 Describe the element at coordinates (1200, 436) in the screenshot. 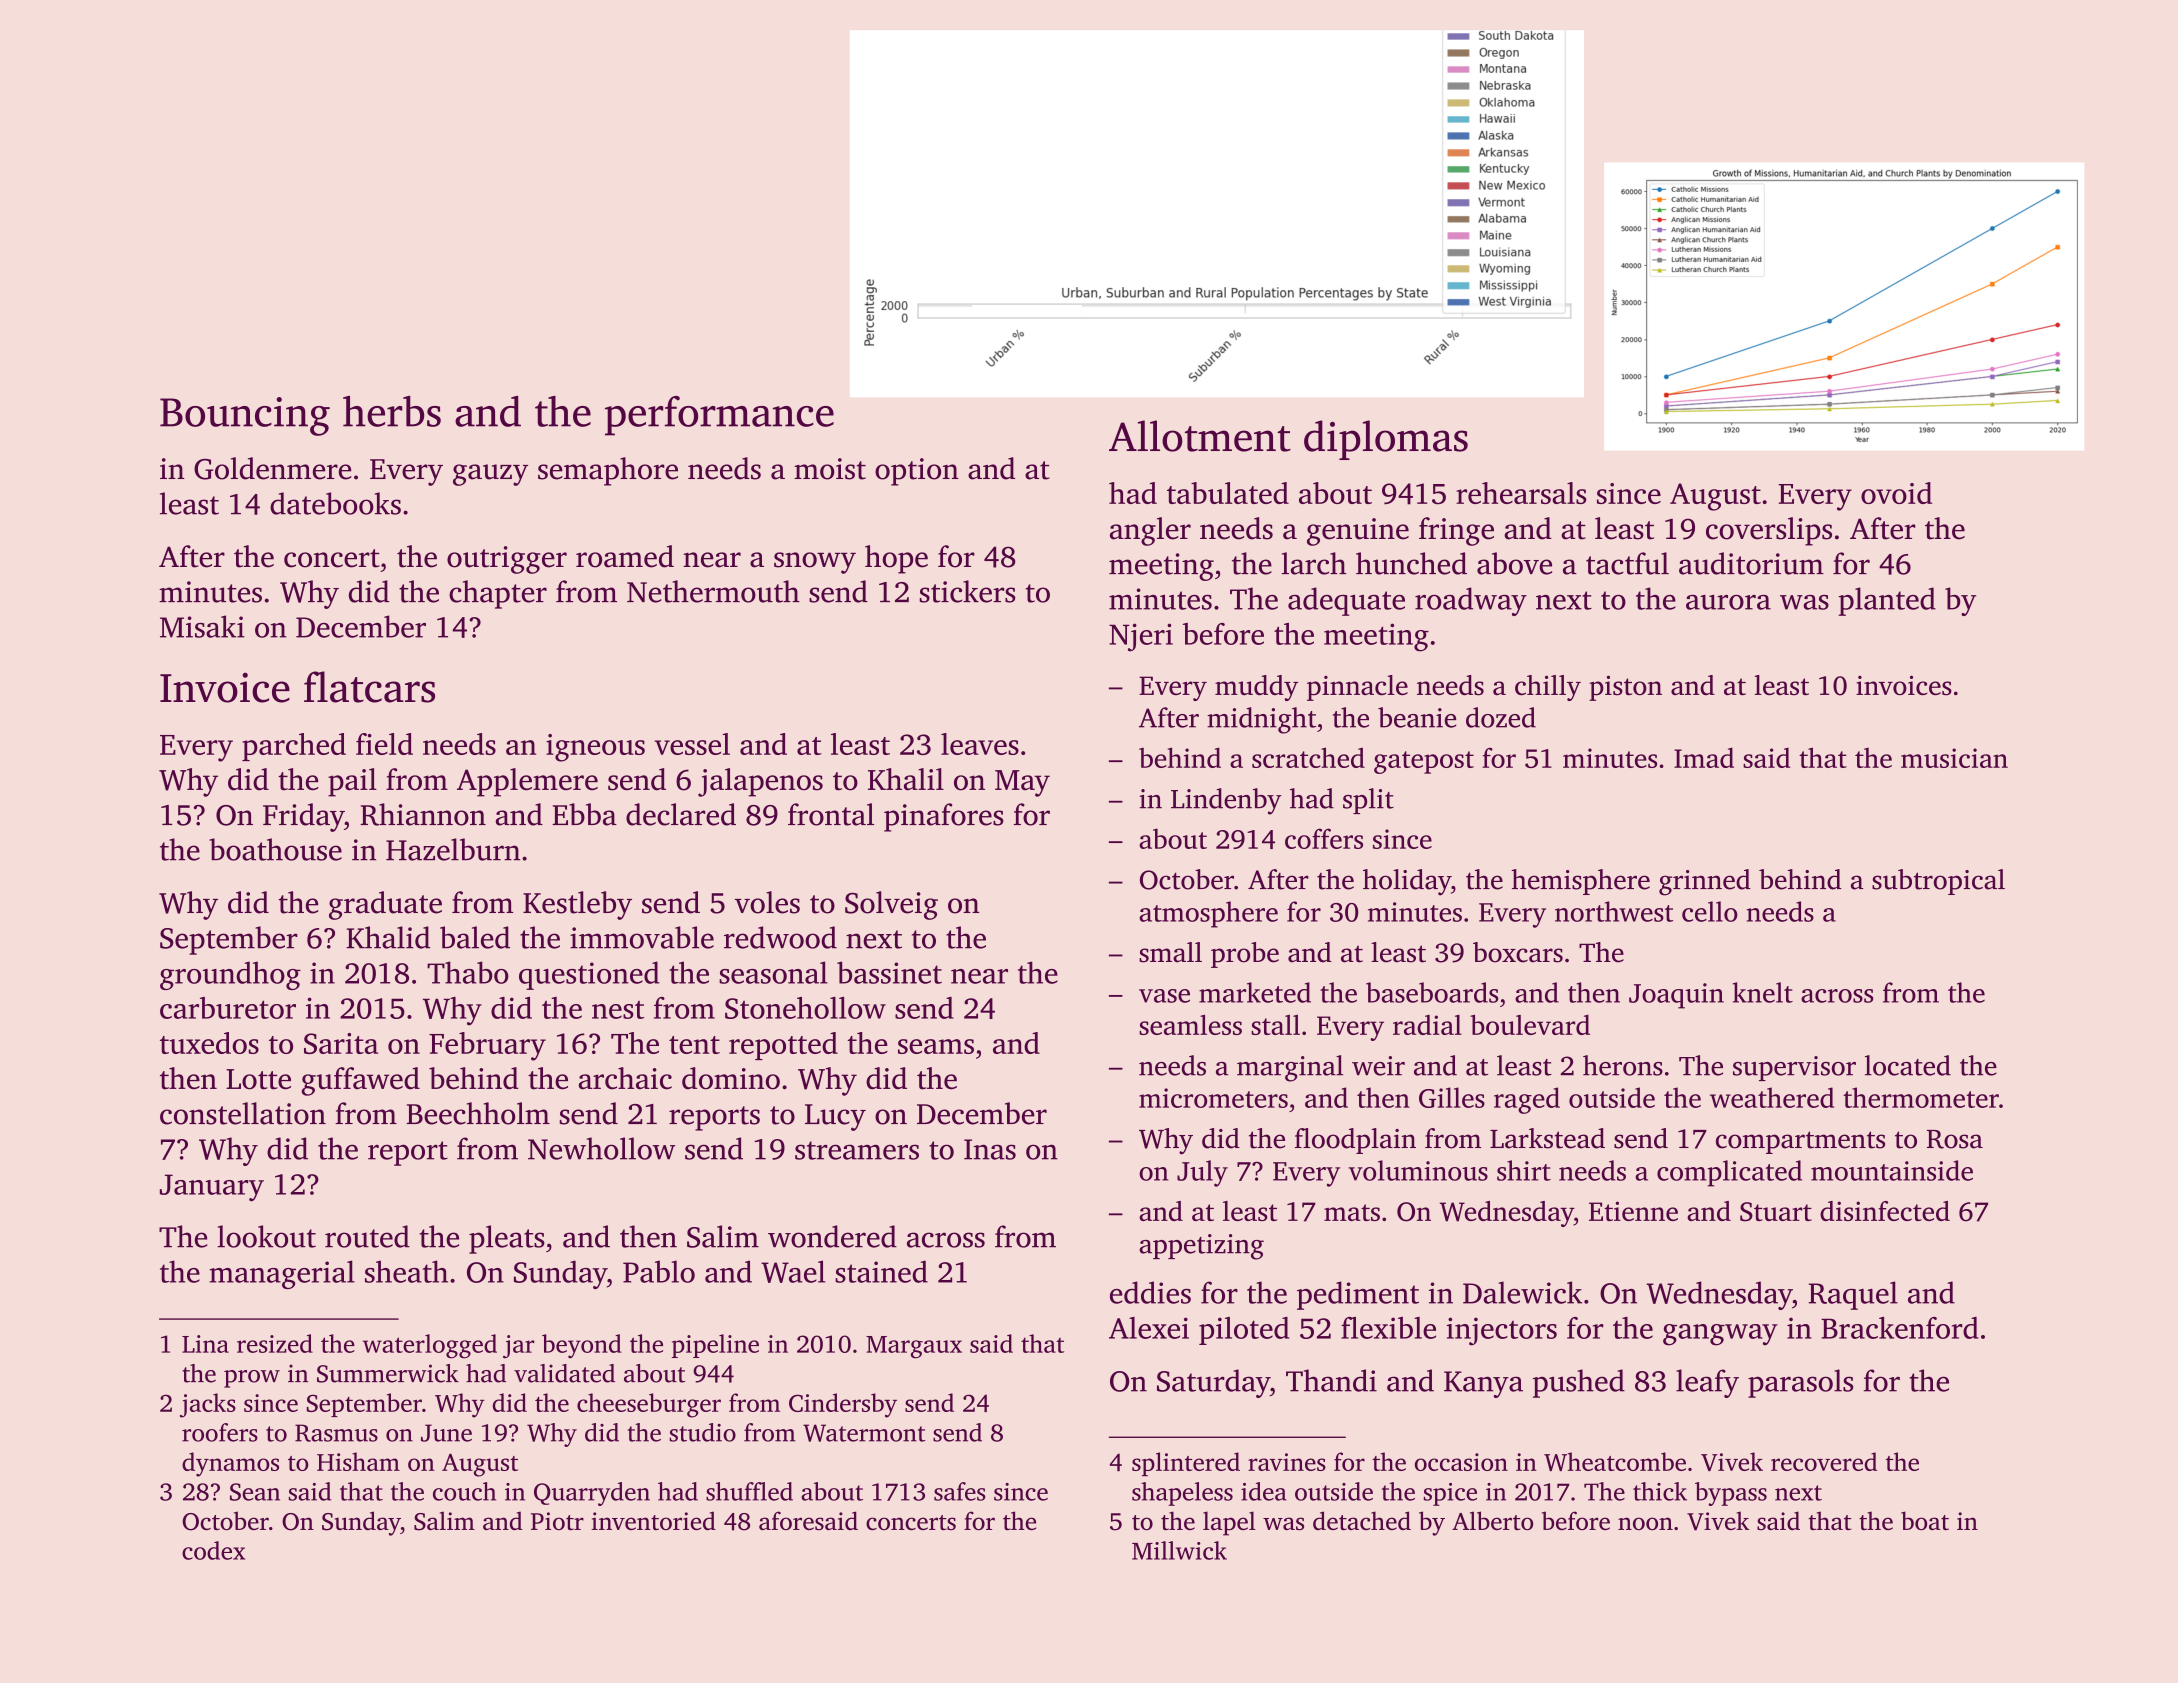

I see `Allotment` at that location.
